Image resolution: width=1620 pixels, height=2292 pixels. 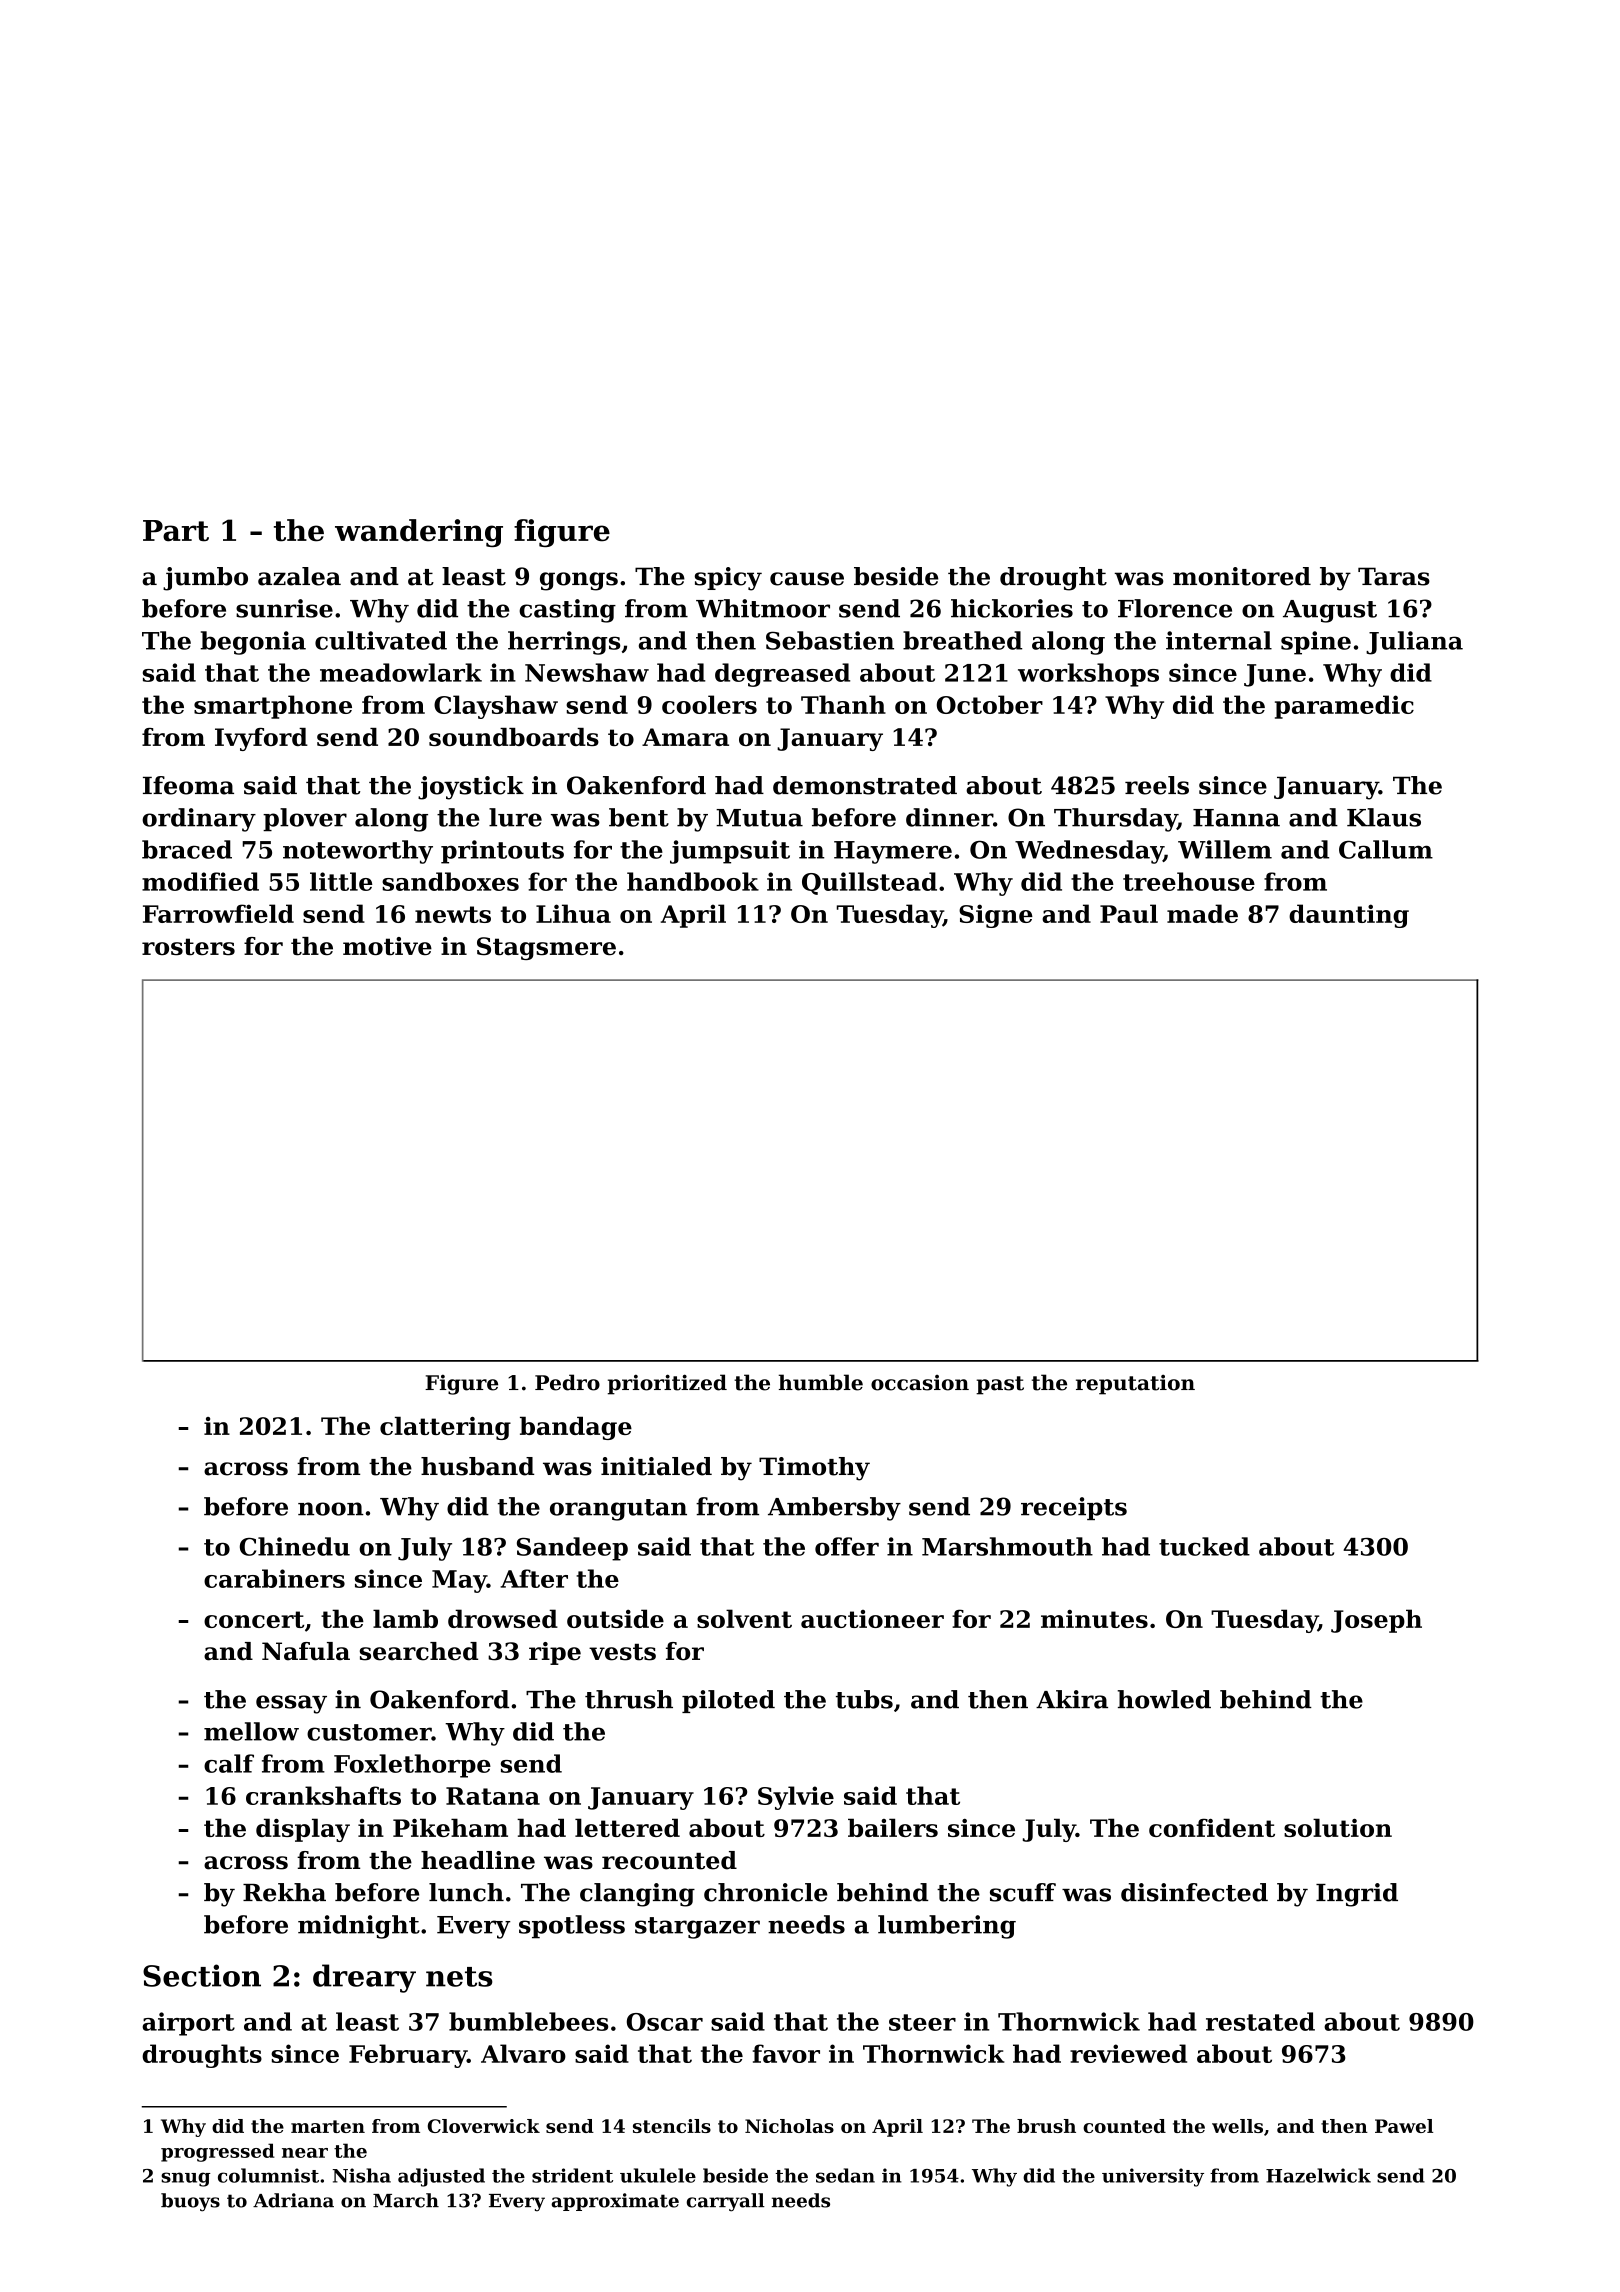 What do you see at coordinates (445, 1428) in the page?
I see `clattering` at bounding box center [445, 1428].
